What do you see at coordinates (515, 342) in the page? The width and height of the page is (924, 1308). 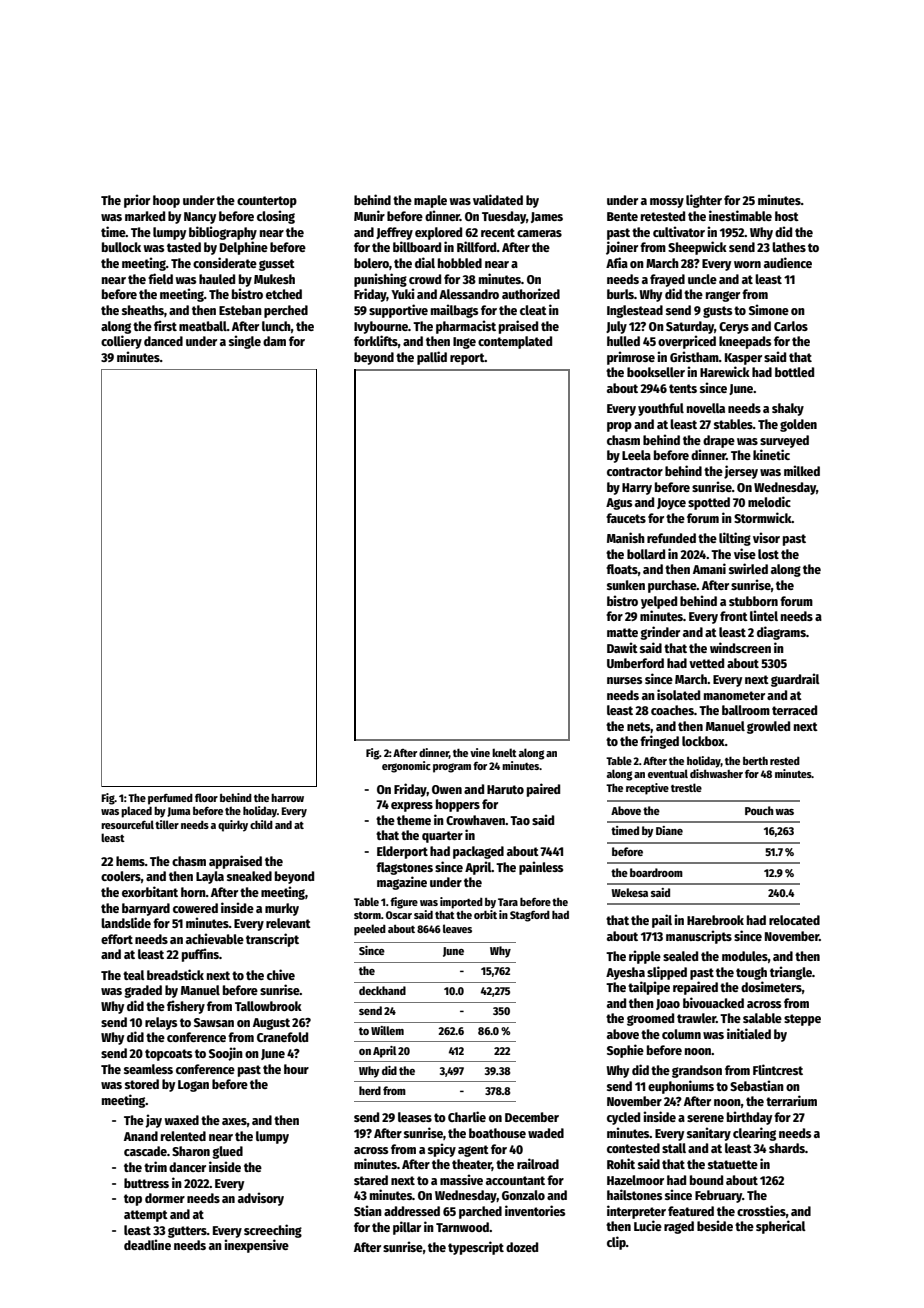 I see `contemplated` at bounding box center [515, 342].
